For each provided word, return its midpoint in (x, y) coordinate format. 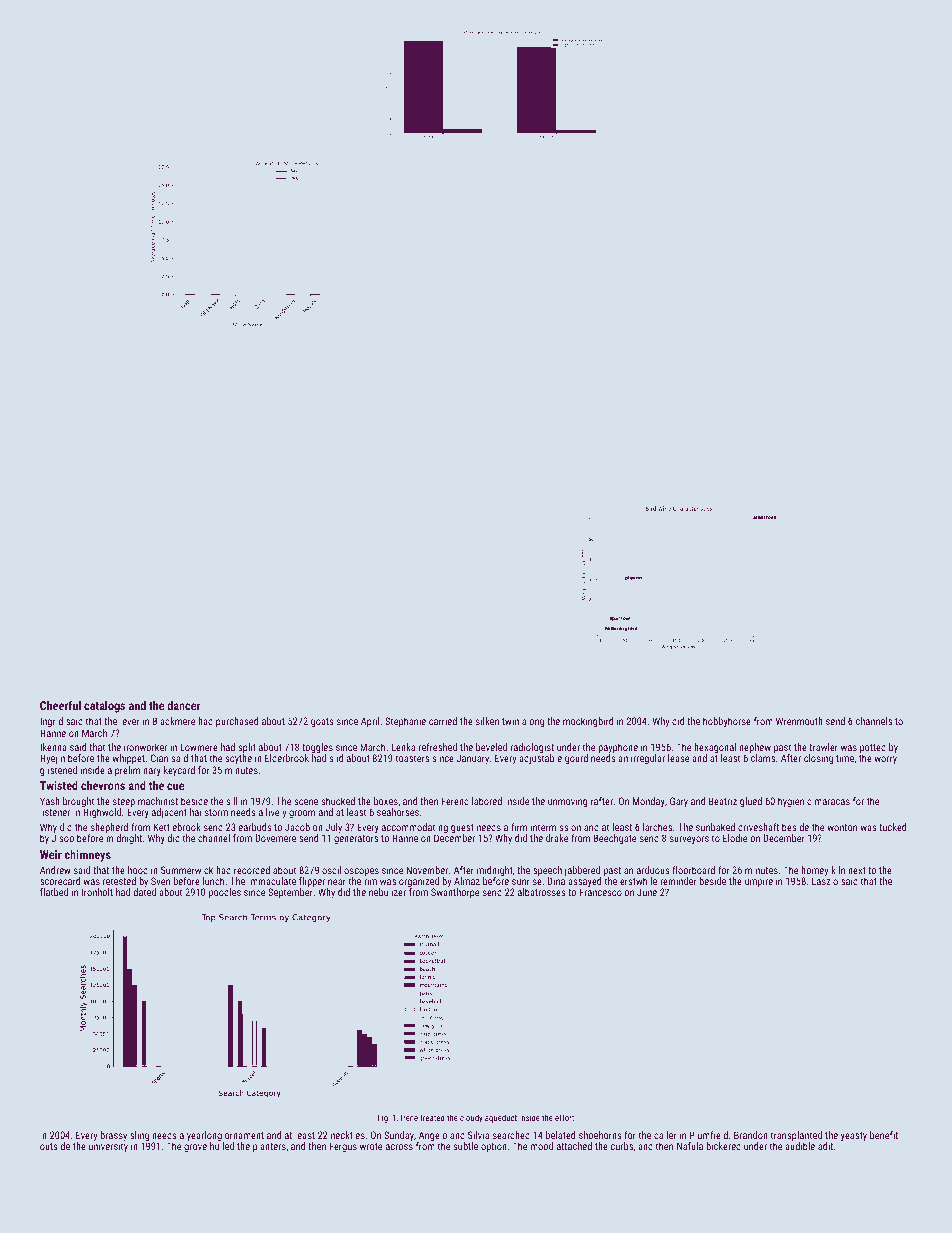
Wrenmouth (799, 721)
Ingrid (51, 722)
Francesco (601, 892)
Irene (409, 1118)
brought (78, 803)
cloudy (471, 1118)
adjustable (540, 759)
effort (564, 1117)
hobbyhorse (727, 722)
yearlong (204, 1136)
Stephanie (405, 722)
